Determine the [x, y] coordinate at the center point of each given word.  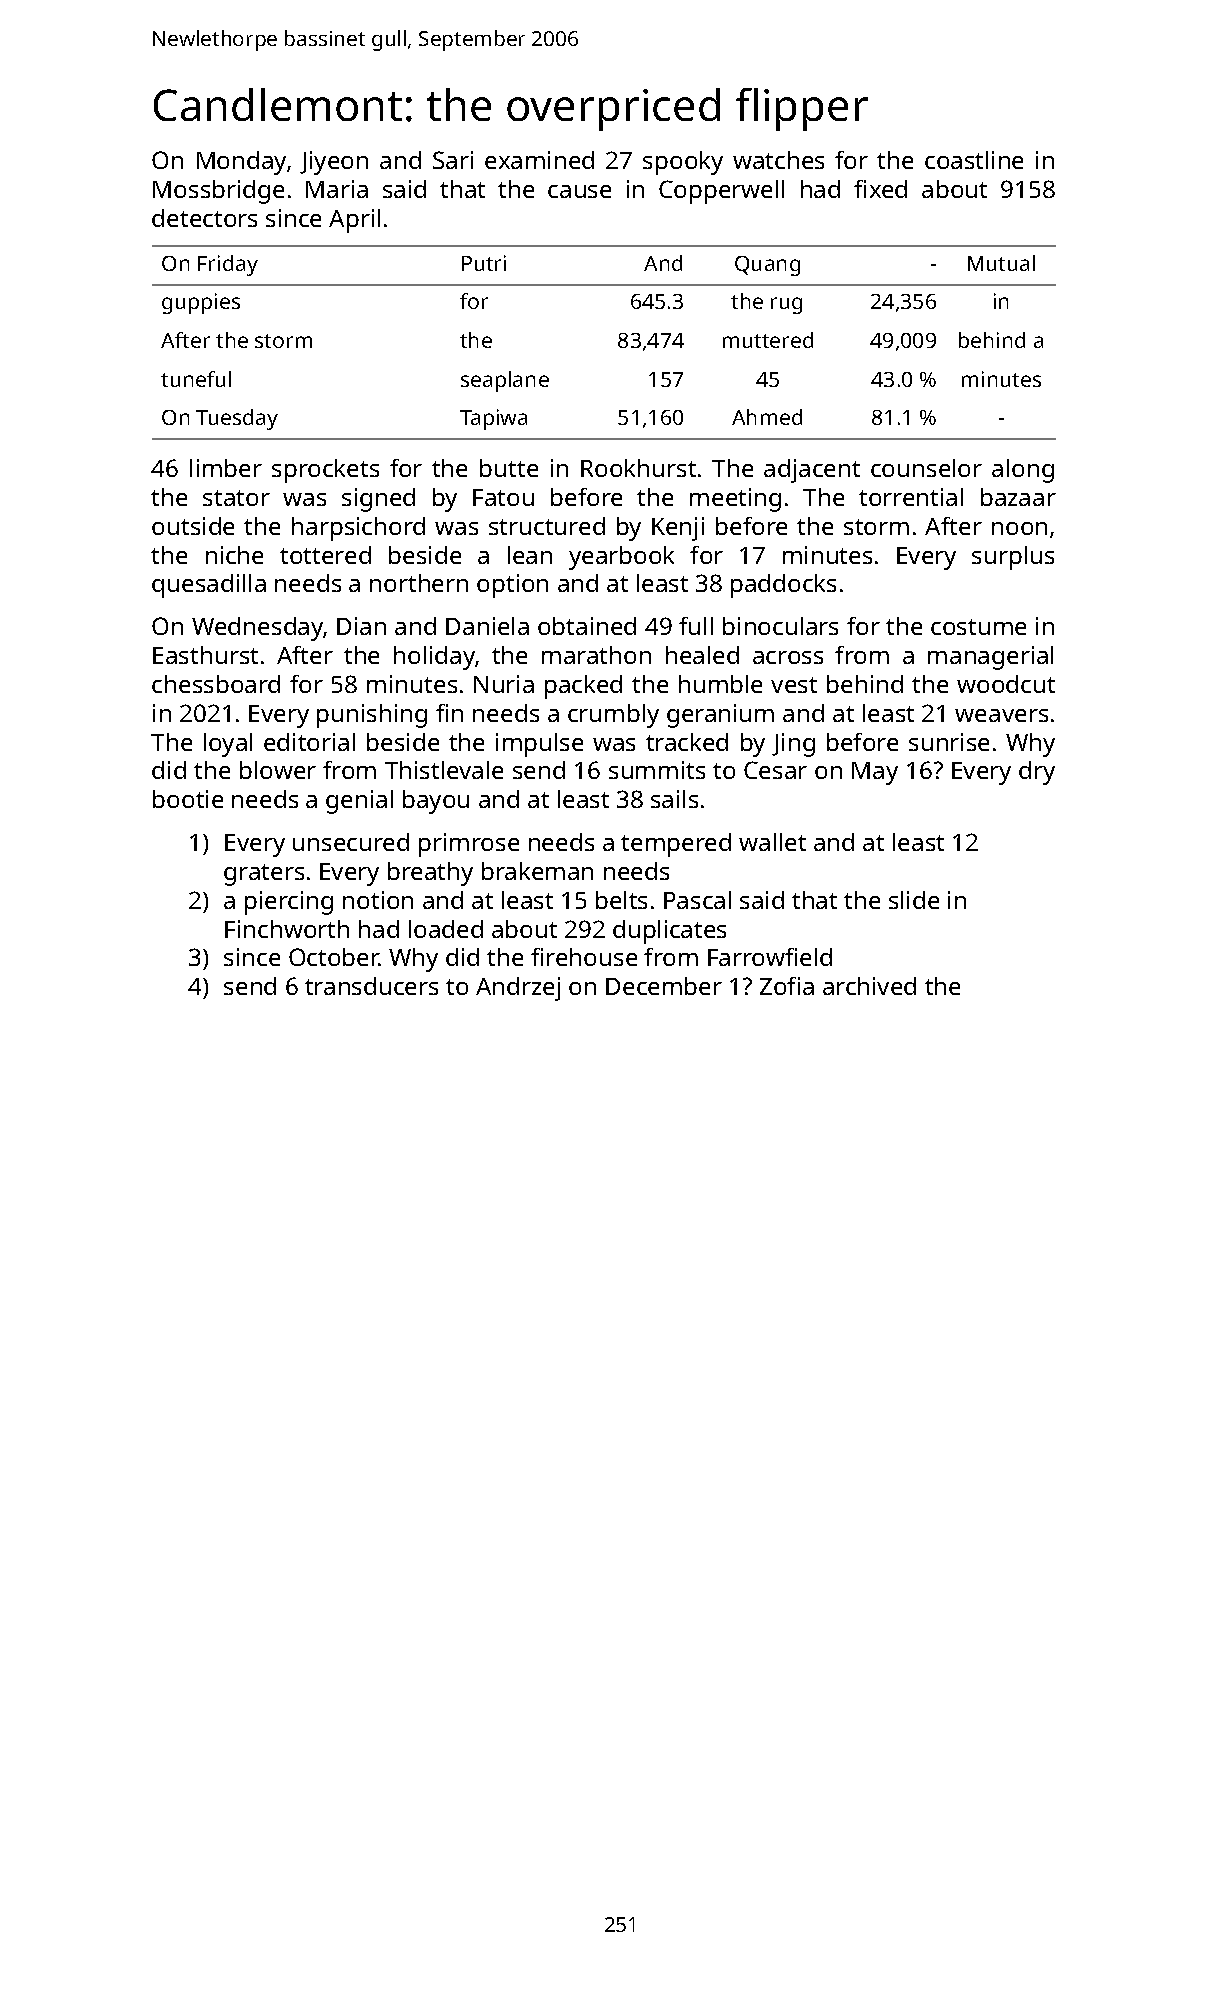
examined [539, 160]
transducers [371, 986]
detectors [204, 218]
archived [869, 986]
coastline [974, 160]
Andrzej [518, 989]
